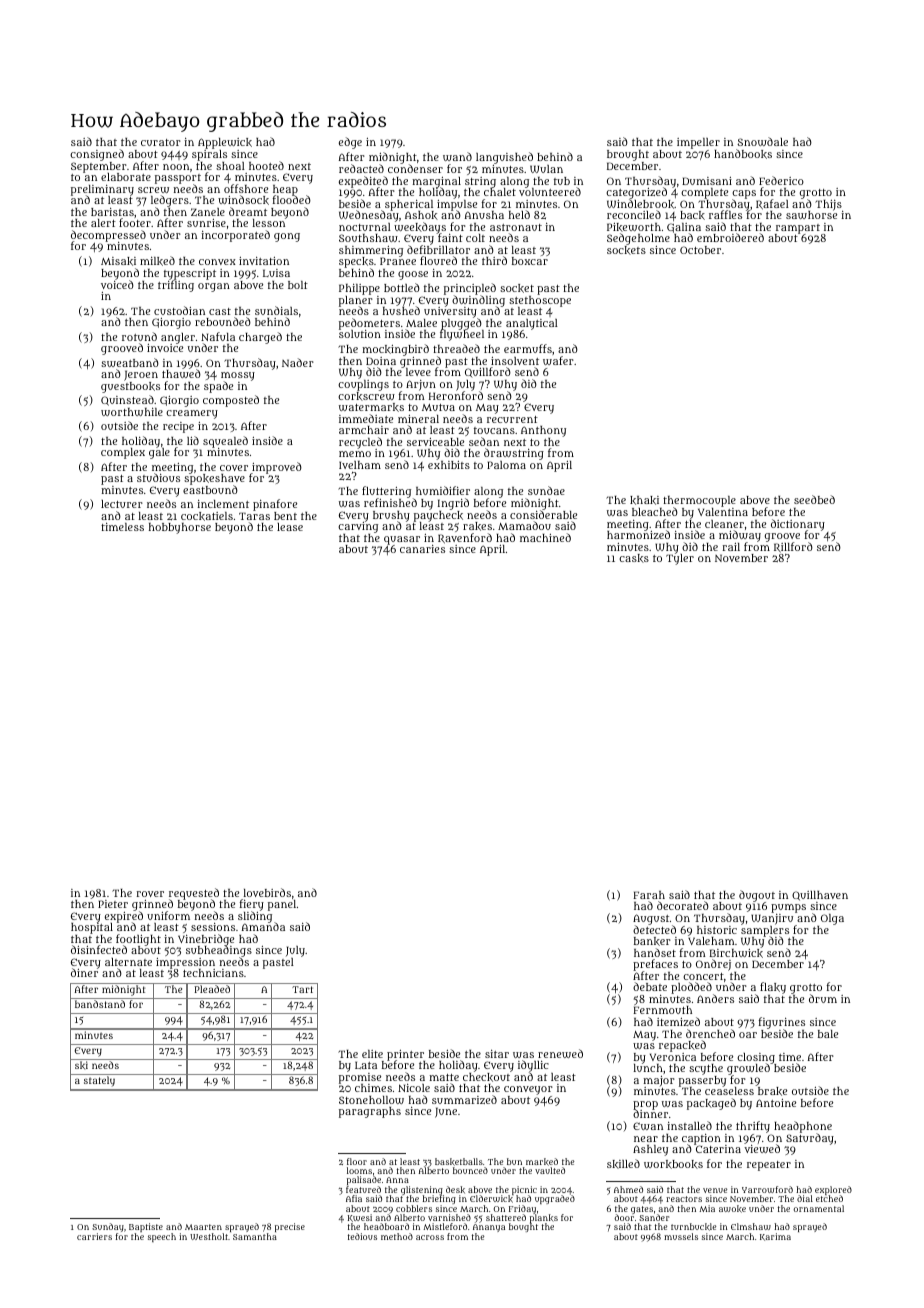 The width and height of the screenshot is (924, 1308). I want to click on samplers, so click(765, 931).
